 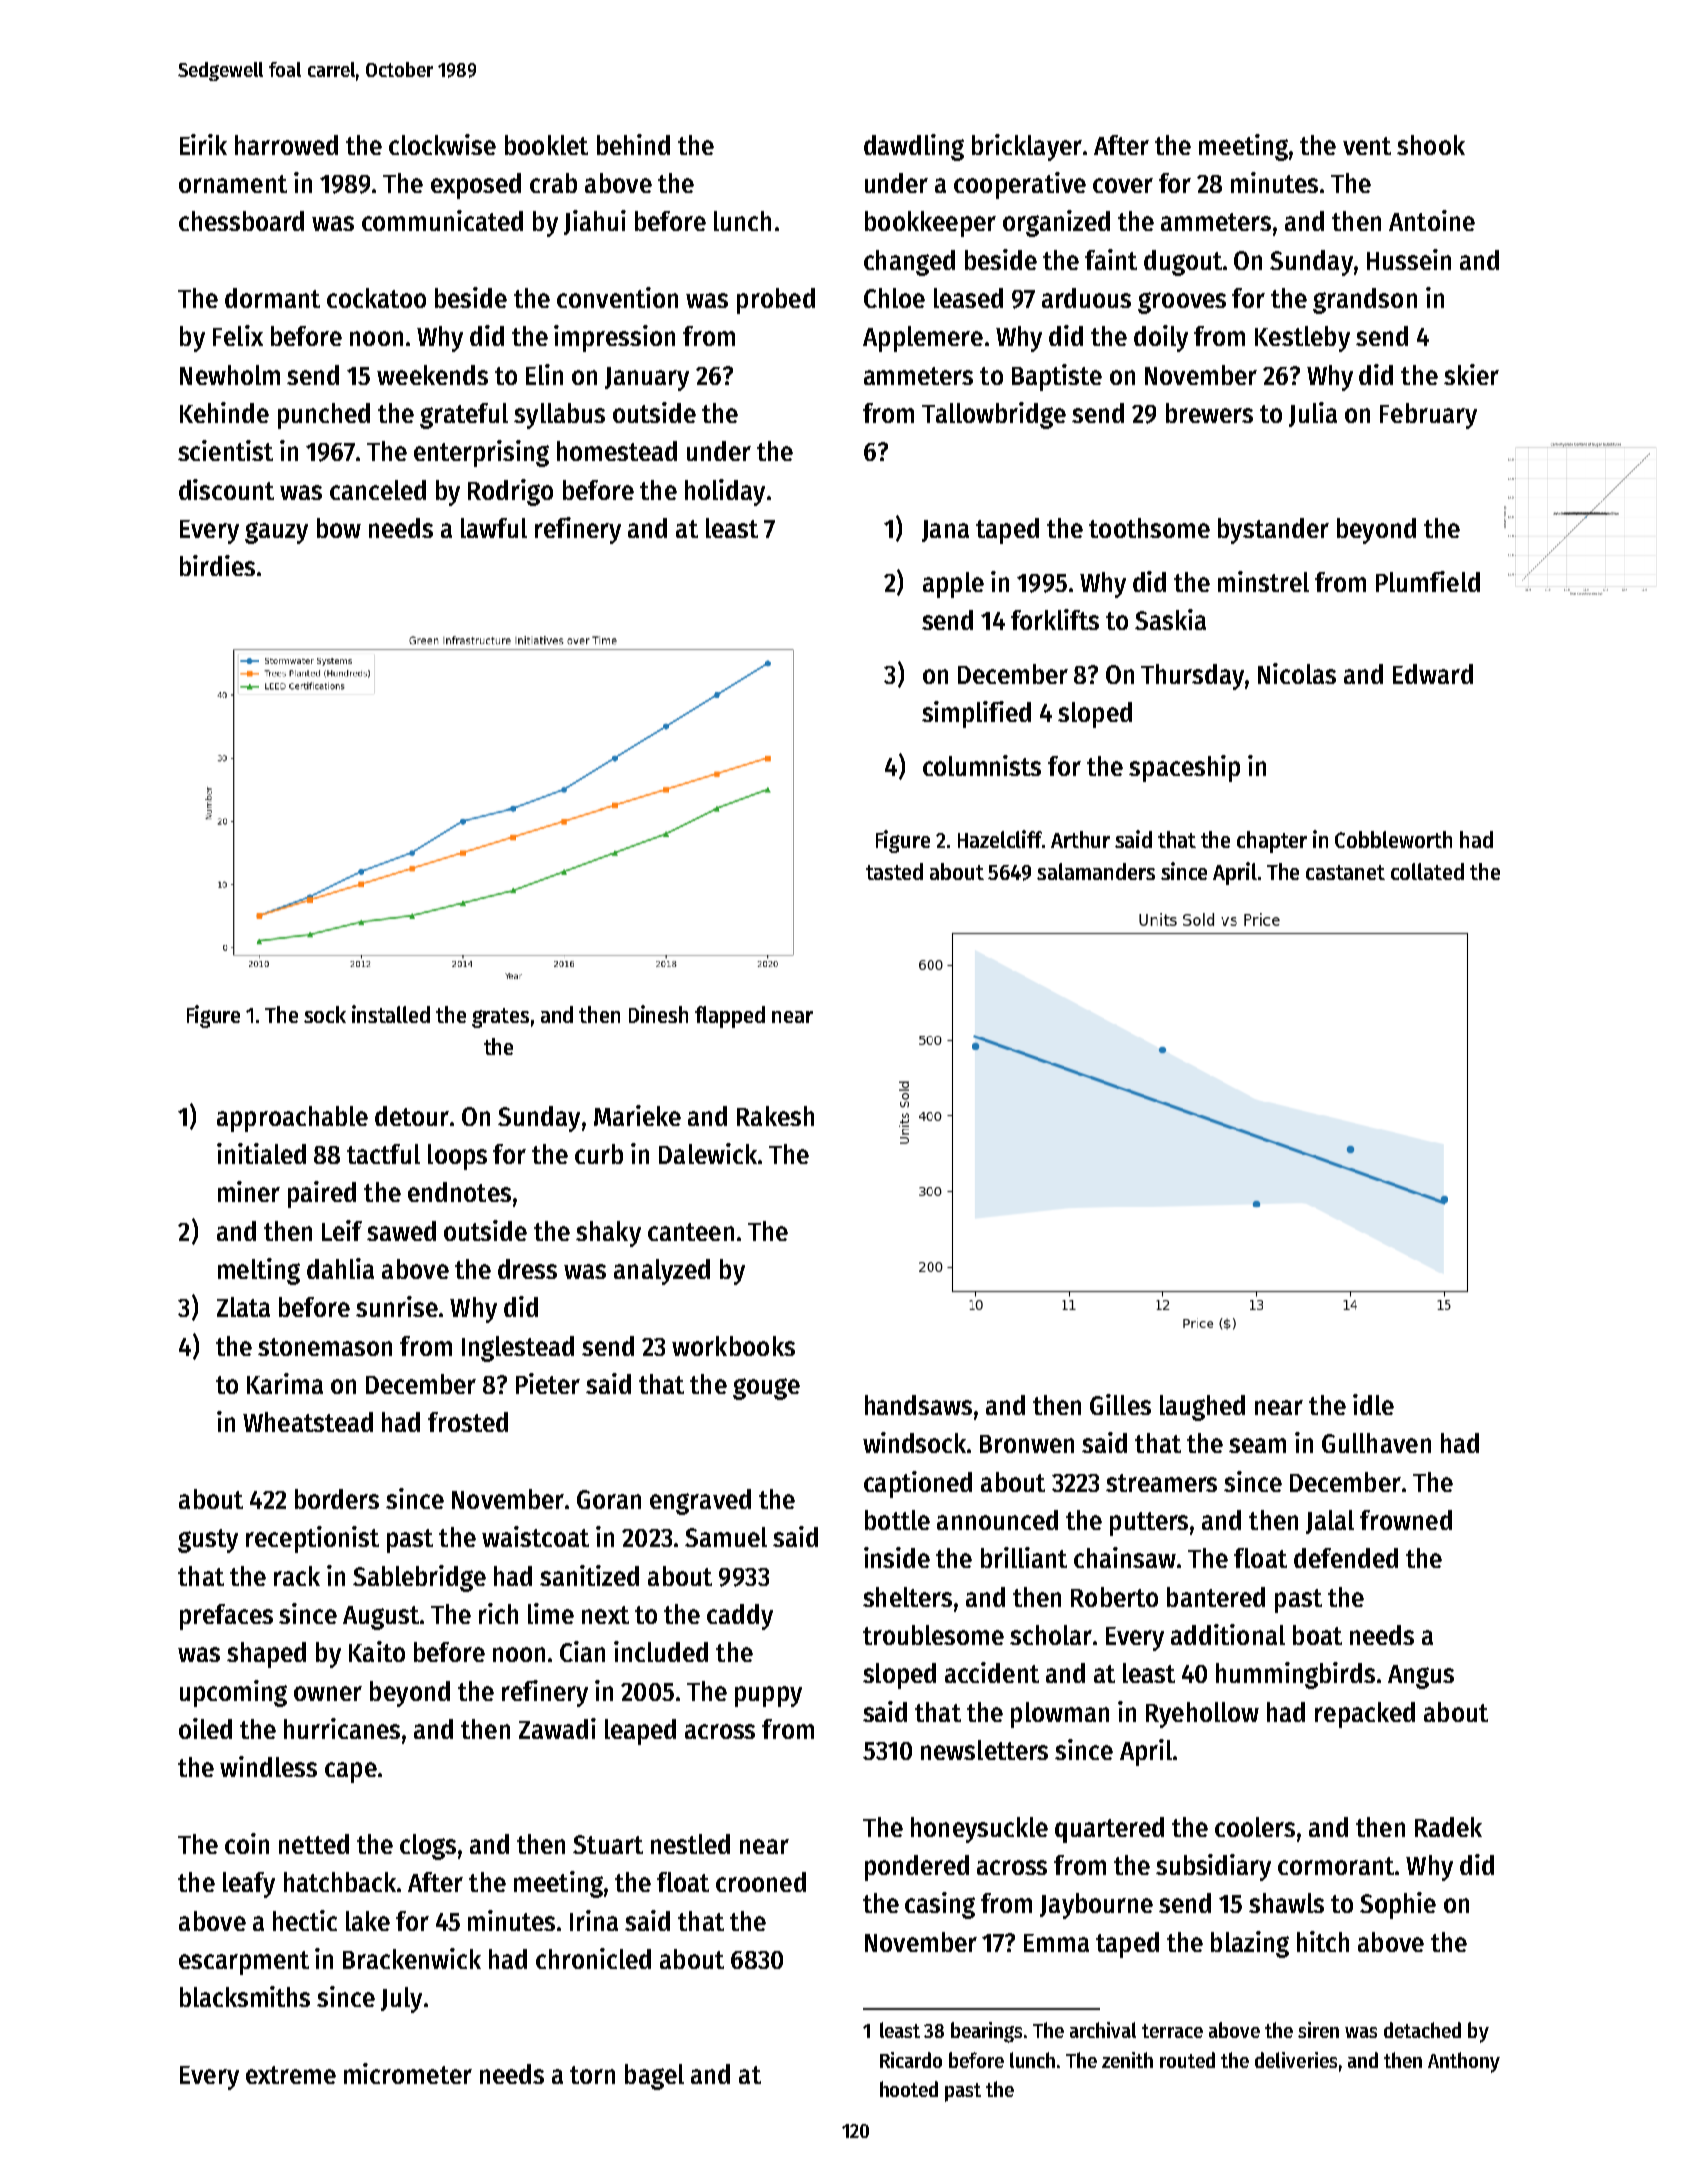 What do you see at coordinates (654, 2077) in the screenshot?
I see `bagel` at bounding box center [654, 2077].
